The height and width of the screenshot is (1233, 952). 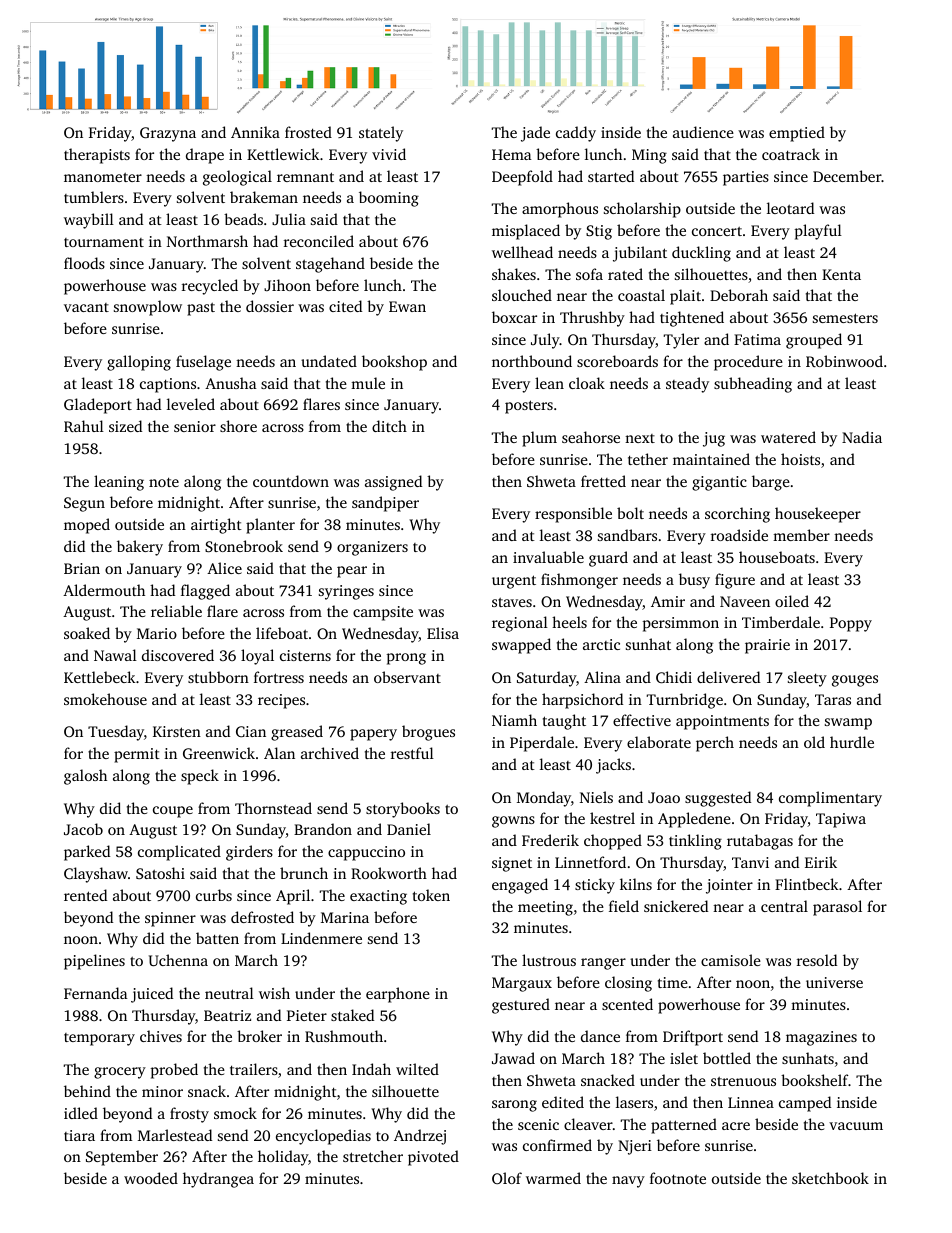 I want to click on token, so click(x=431, y=895).
